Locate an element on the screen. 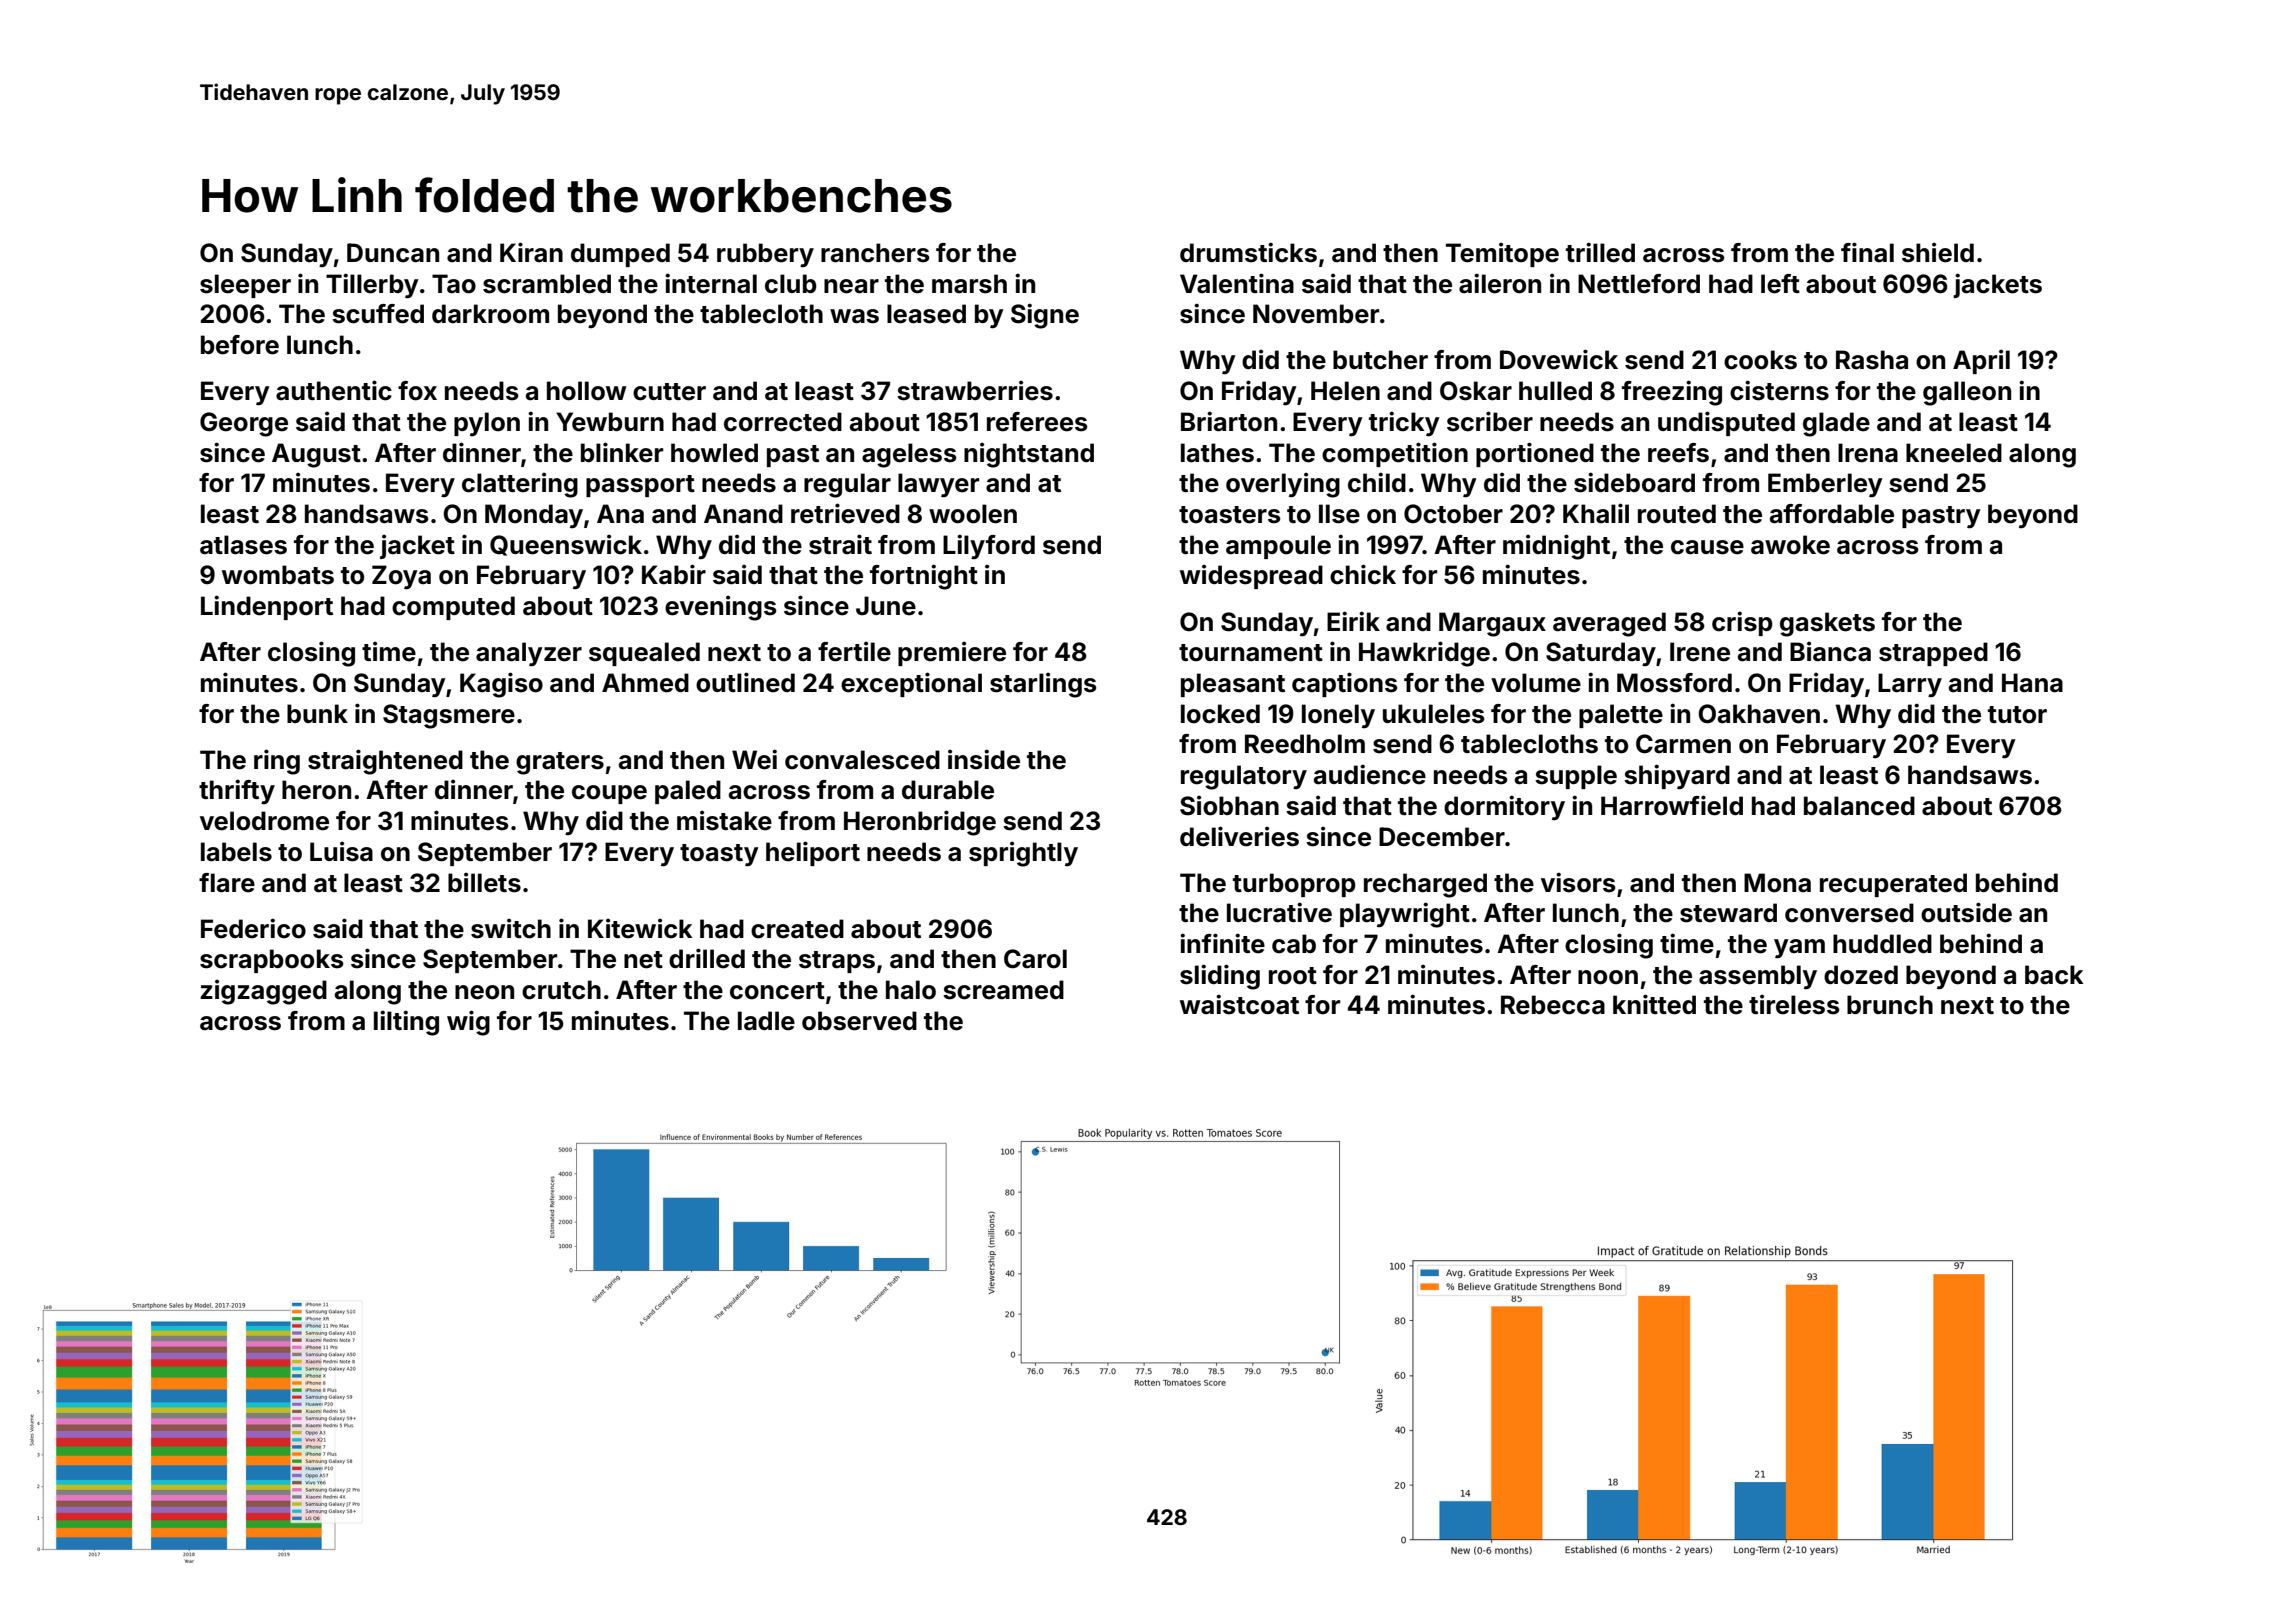 This screenshot has width=2292, height=1620. sleeper is located at coordinates (245, 286).
